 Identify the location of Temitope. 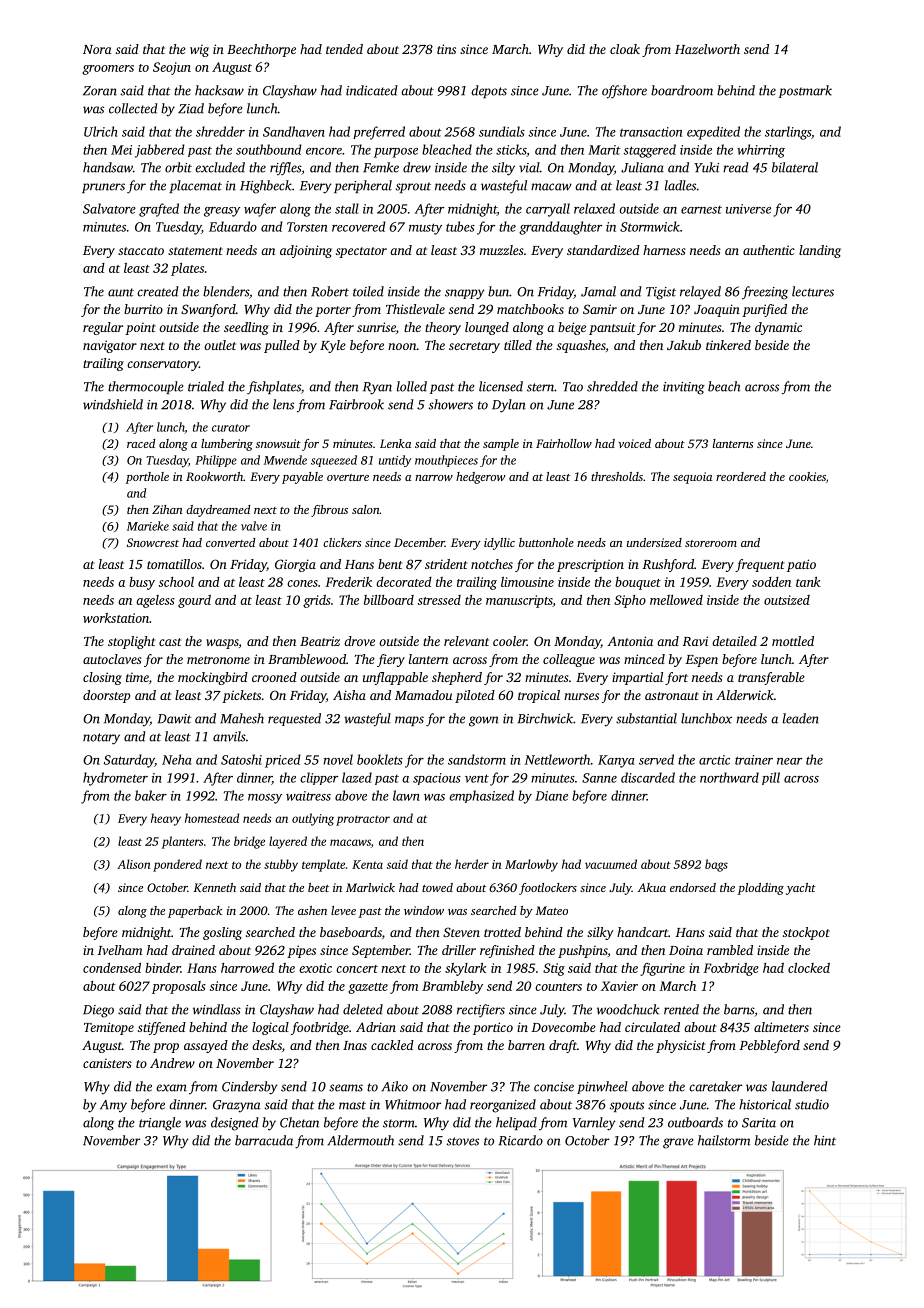
(109, 1028).
